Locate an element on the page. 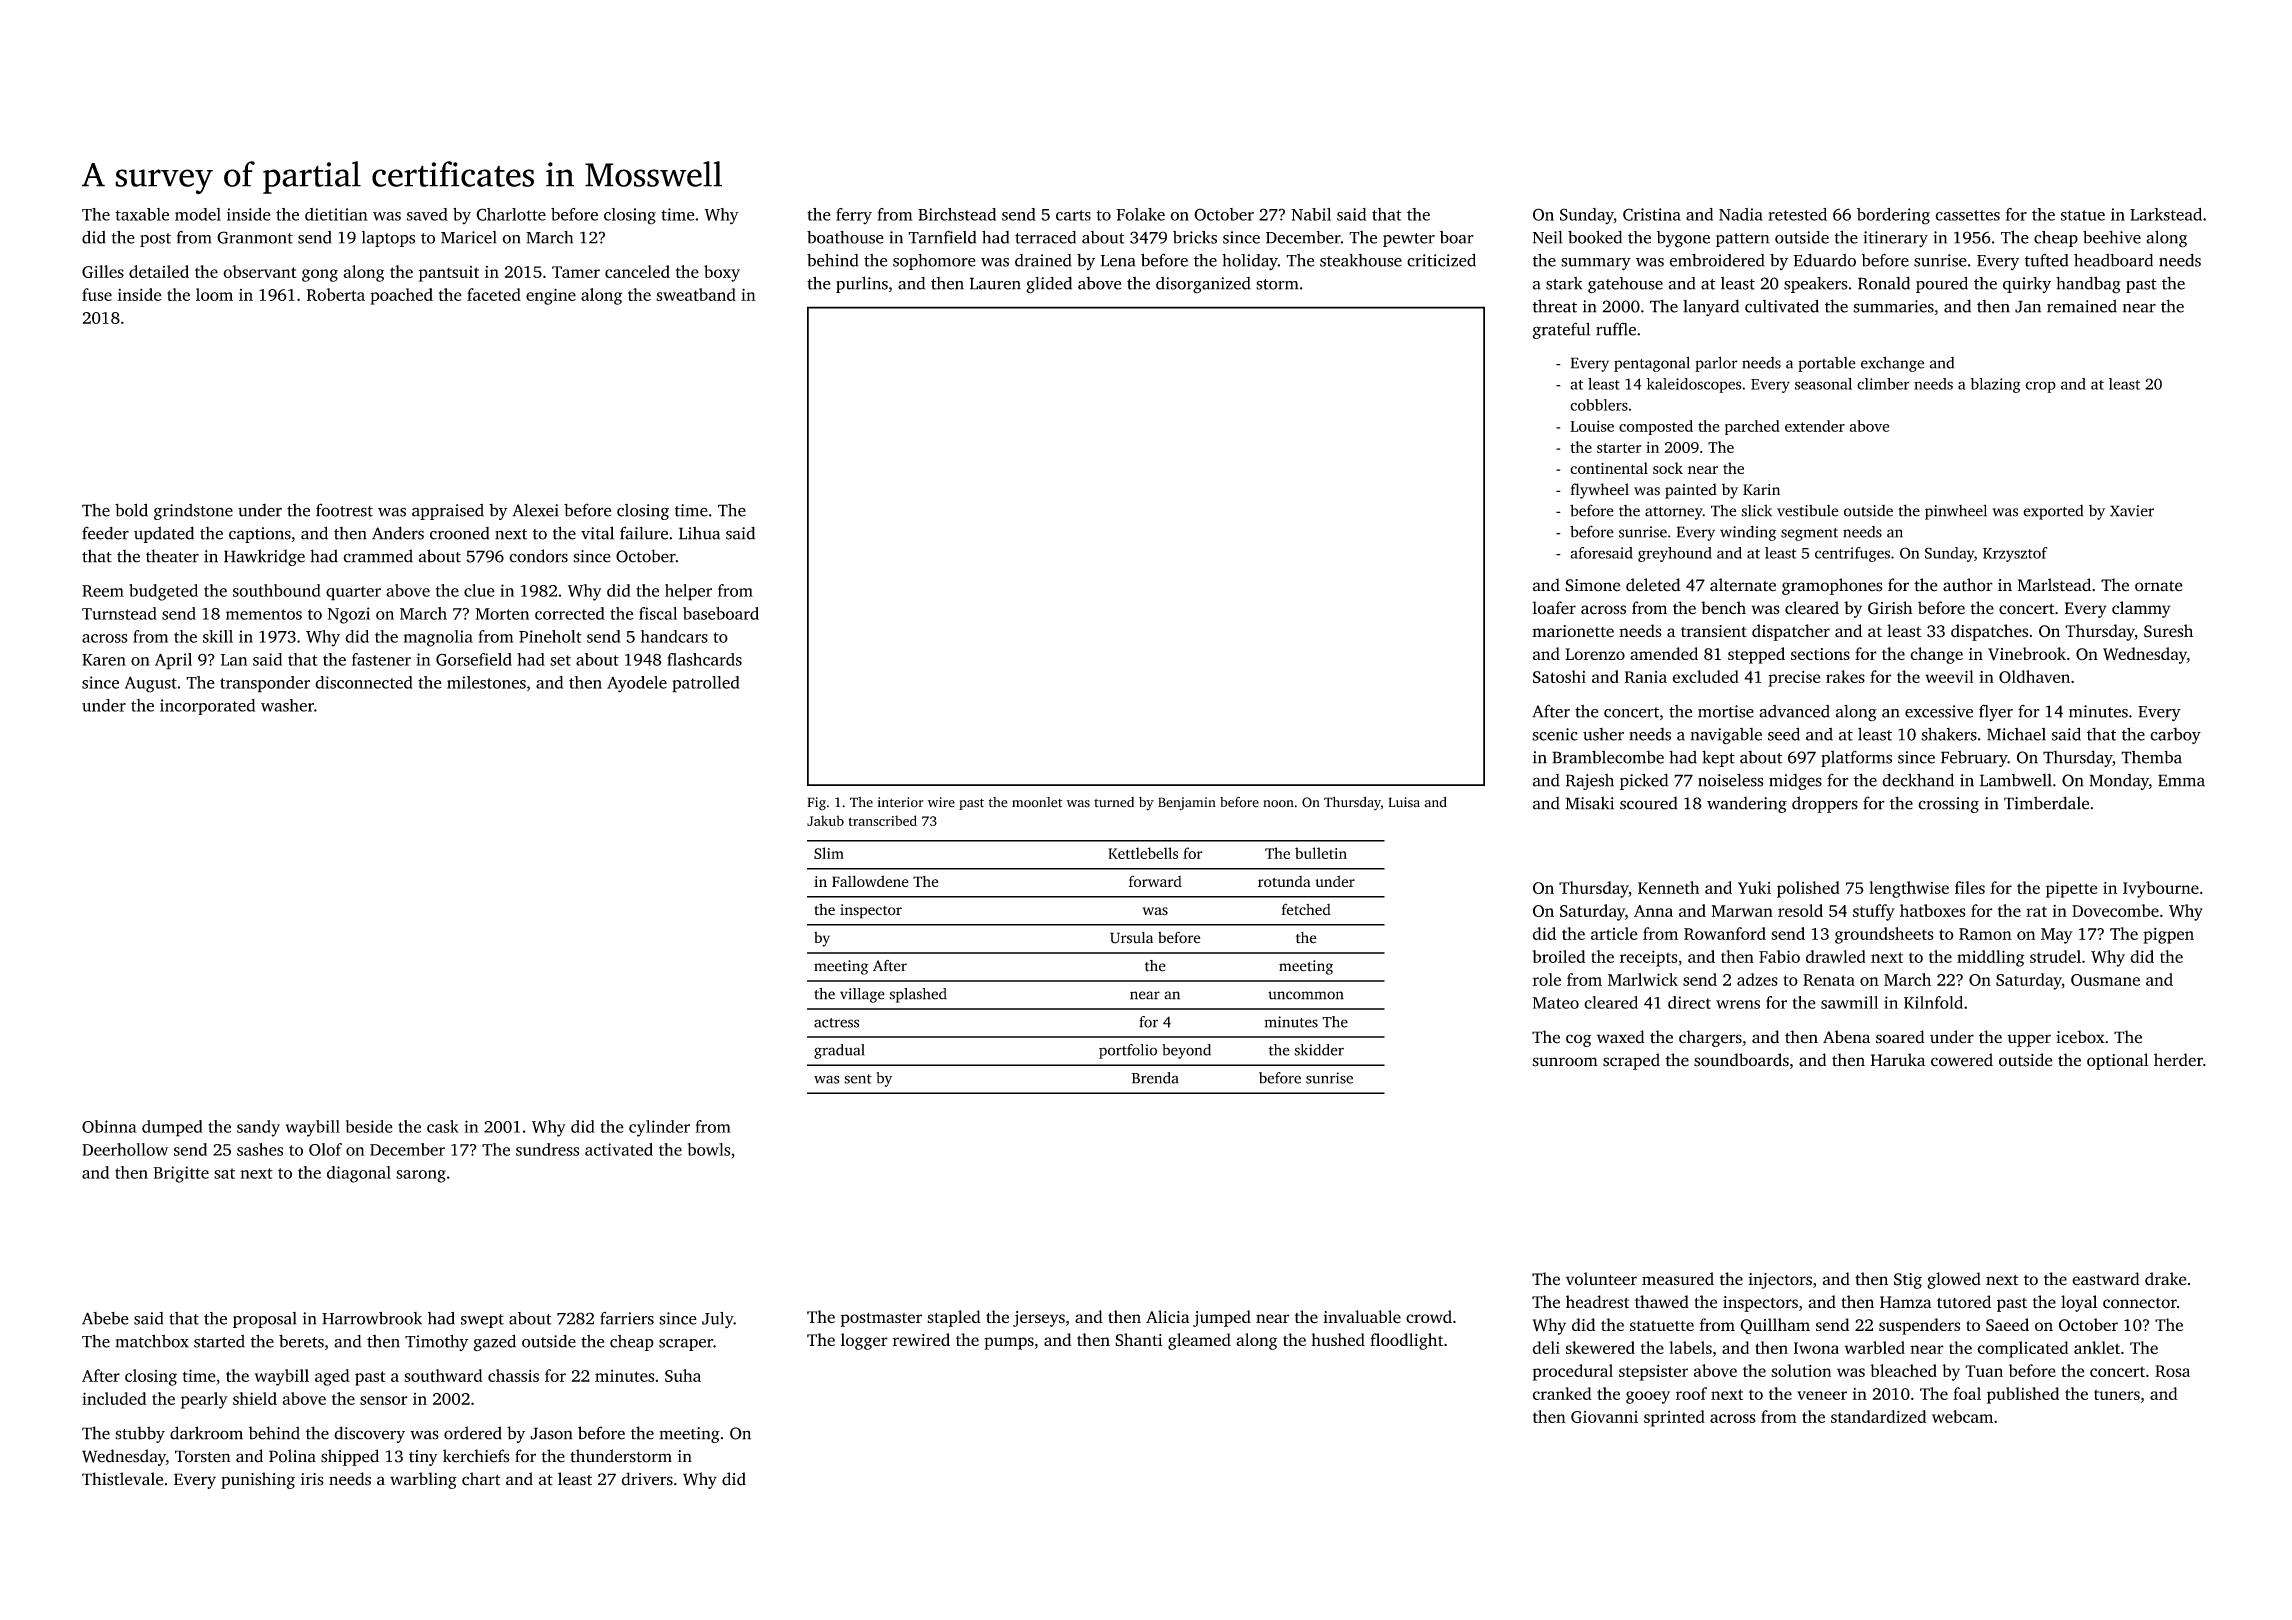 The width and height of the image is (2292, 1620). drake is located at coordinates (2166, 1279).
